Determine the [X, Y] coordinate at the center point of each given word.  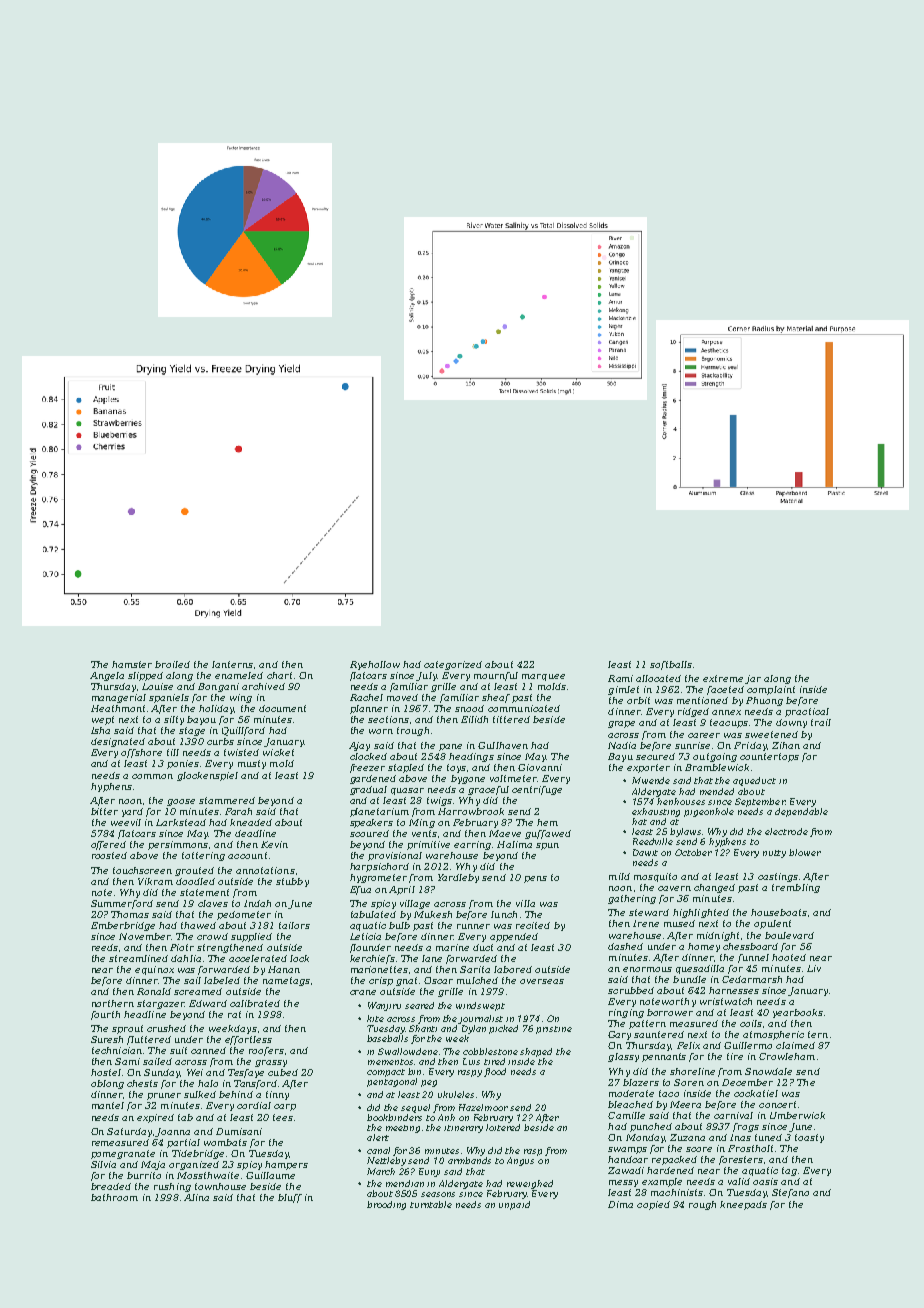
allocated [658, 678]
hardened [670, 1170]
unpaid [514, 1205]
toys [456, 768]
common [152, 776]
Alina [196, 1197]
